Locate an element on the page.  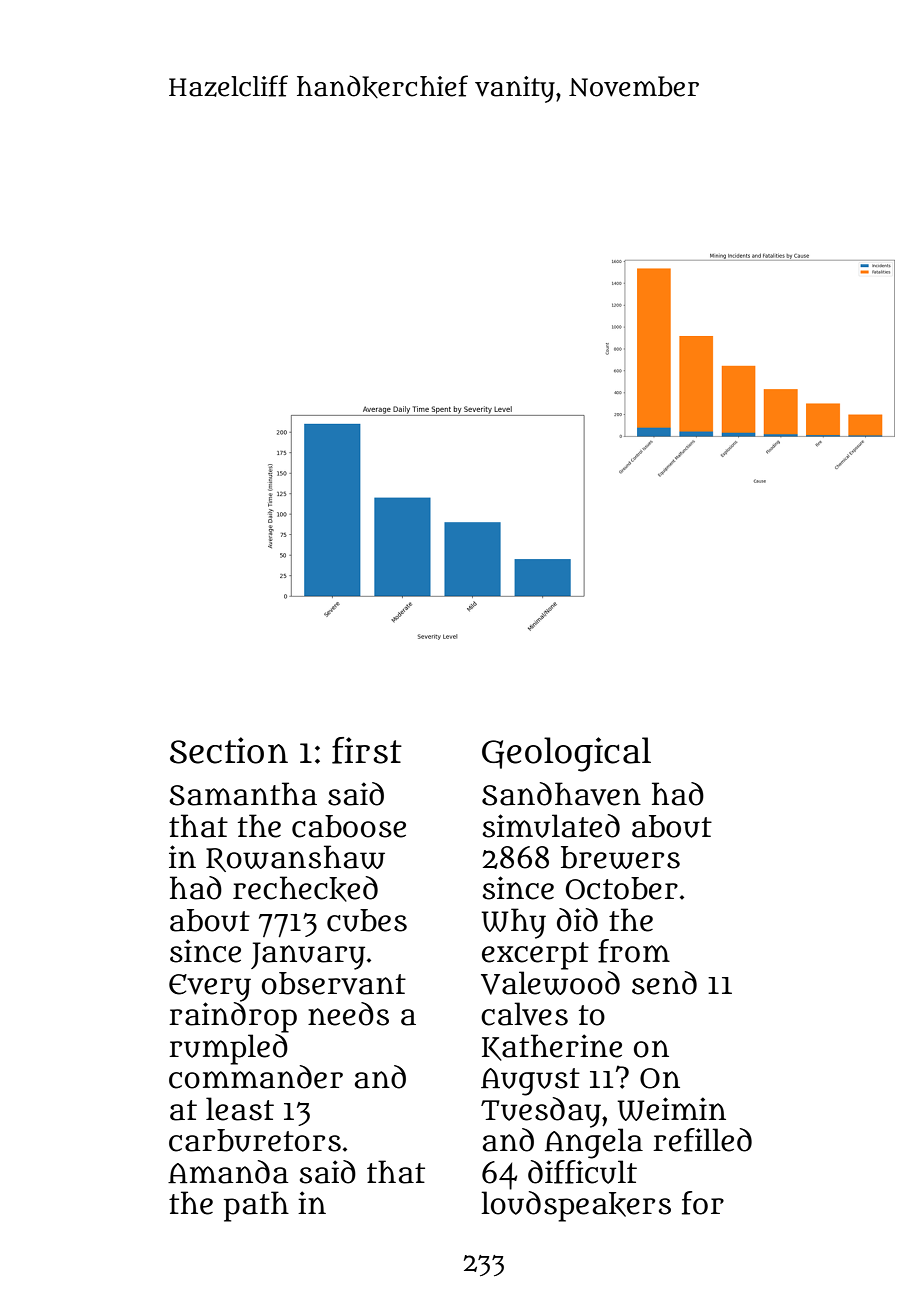
Samantha is located at coordinates (243, 794).
